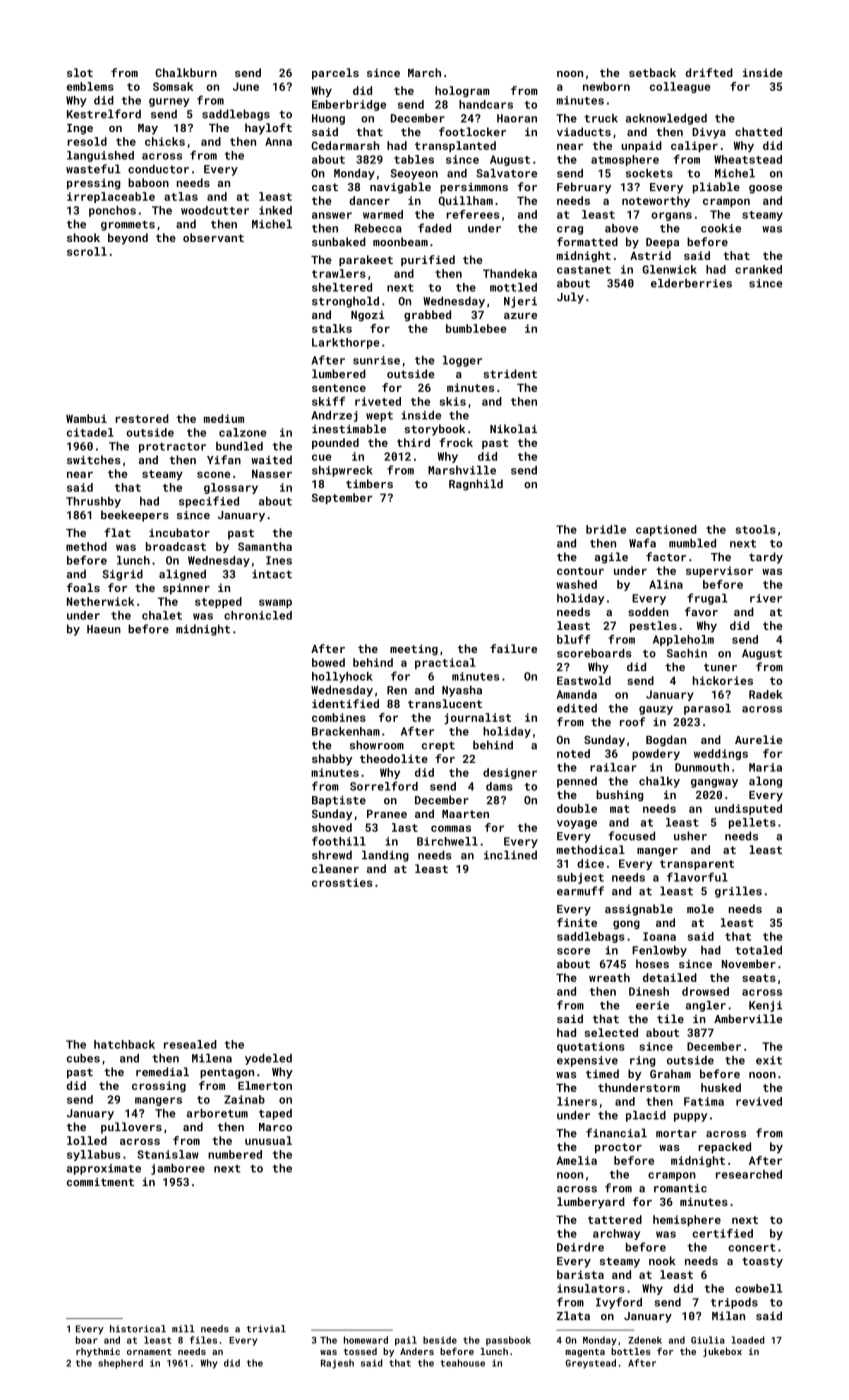 The width and height of the image is (849, 1400). Describe the element at coordinates (758, 131) in the image. I see `chatted` at that location.
